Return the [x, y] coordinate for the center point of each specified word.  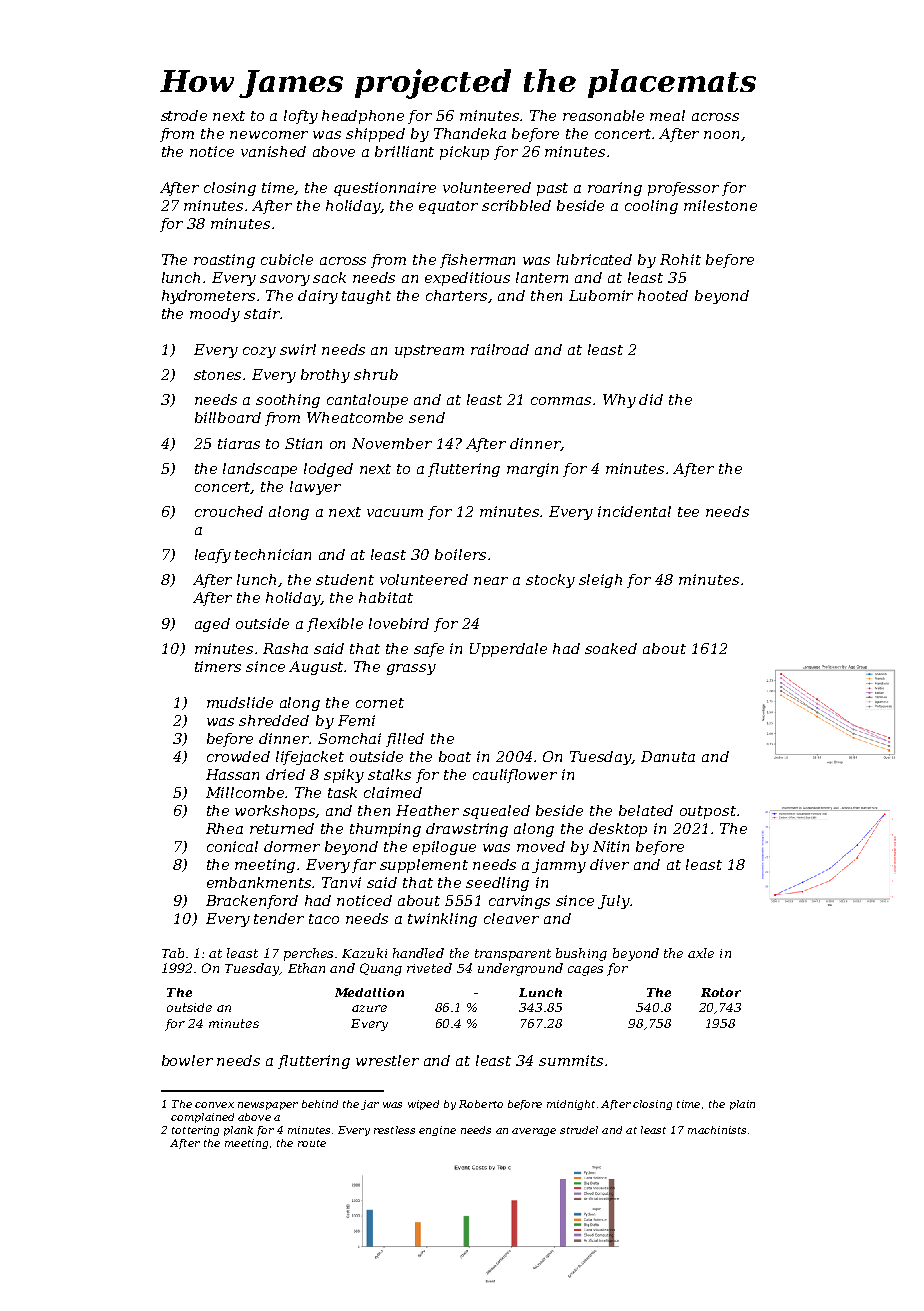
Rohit [680, 259]
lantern [542, 277]
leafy [213, 556]
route [312, 1143]
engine [437, 1131]
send [427, 417]
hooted [663, 295]
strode [184, 115]
